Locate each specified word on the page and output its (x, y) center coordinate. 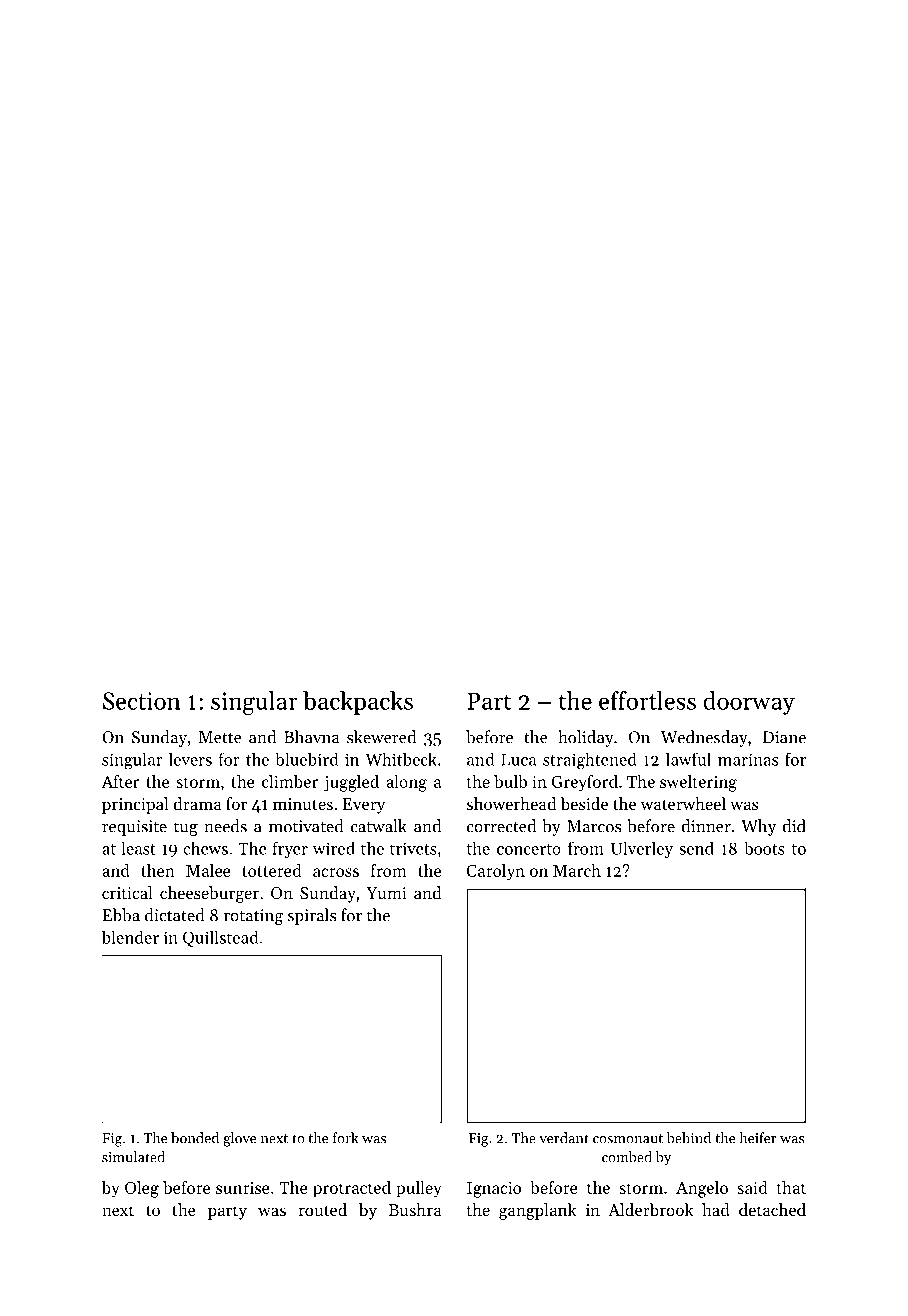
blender (130, 937)
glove (239, 1139)
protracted (352, 1189)
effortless (647, 700)
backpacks (358, 703)
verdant (564, 1138)
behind (689, 1138)
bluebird (306, 759)
